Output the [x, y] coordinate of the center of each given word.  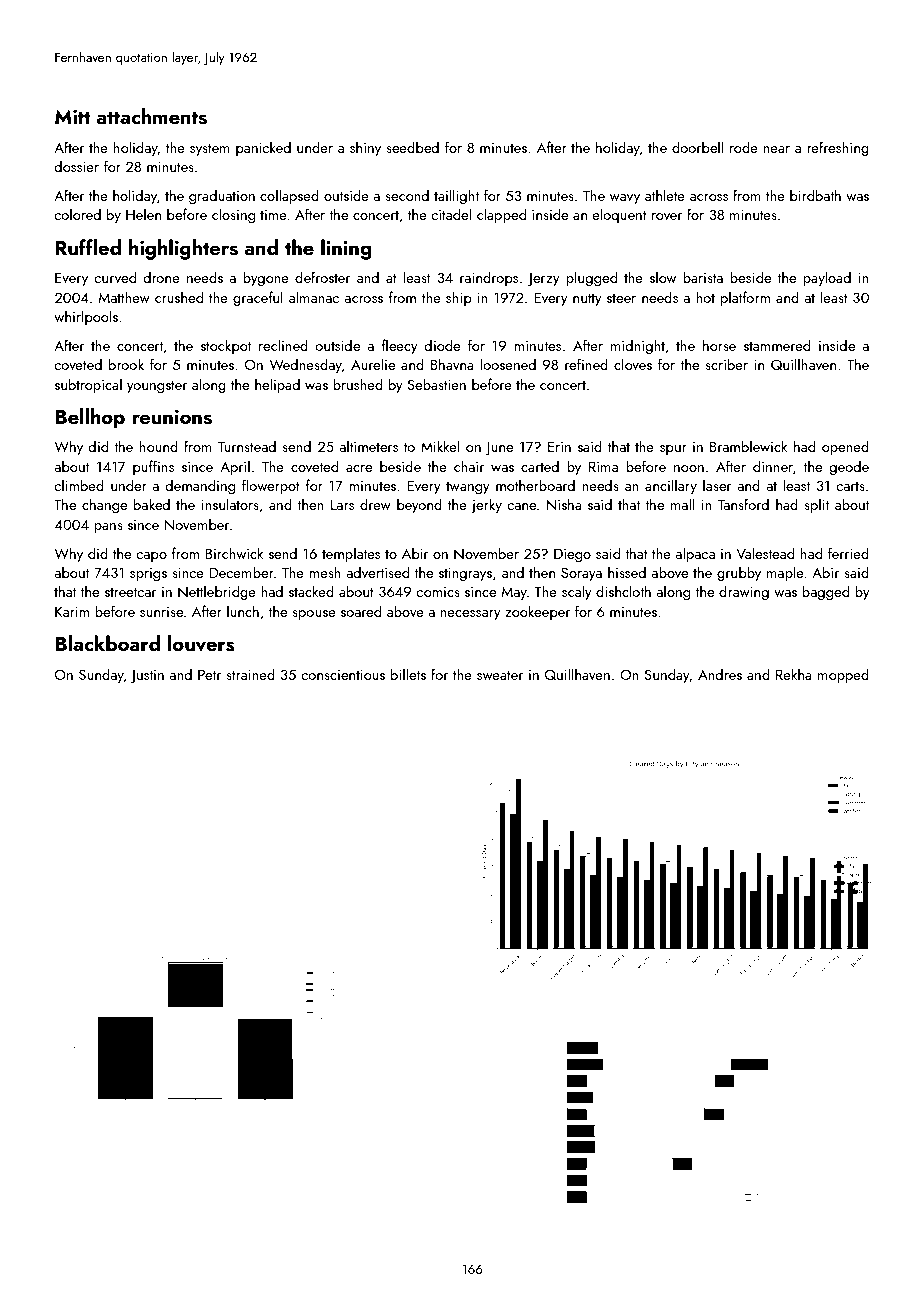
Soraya [581, 574]
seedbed [412, 147]
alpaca [695, 554]
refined [586, 364]
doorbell [698, 147]
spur [673, 450]
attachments [151, 116]
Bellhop [90, 418]
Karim [72, 611]
